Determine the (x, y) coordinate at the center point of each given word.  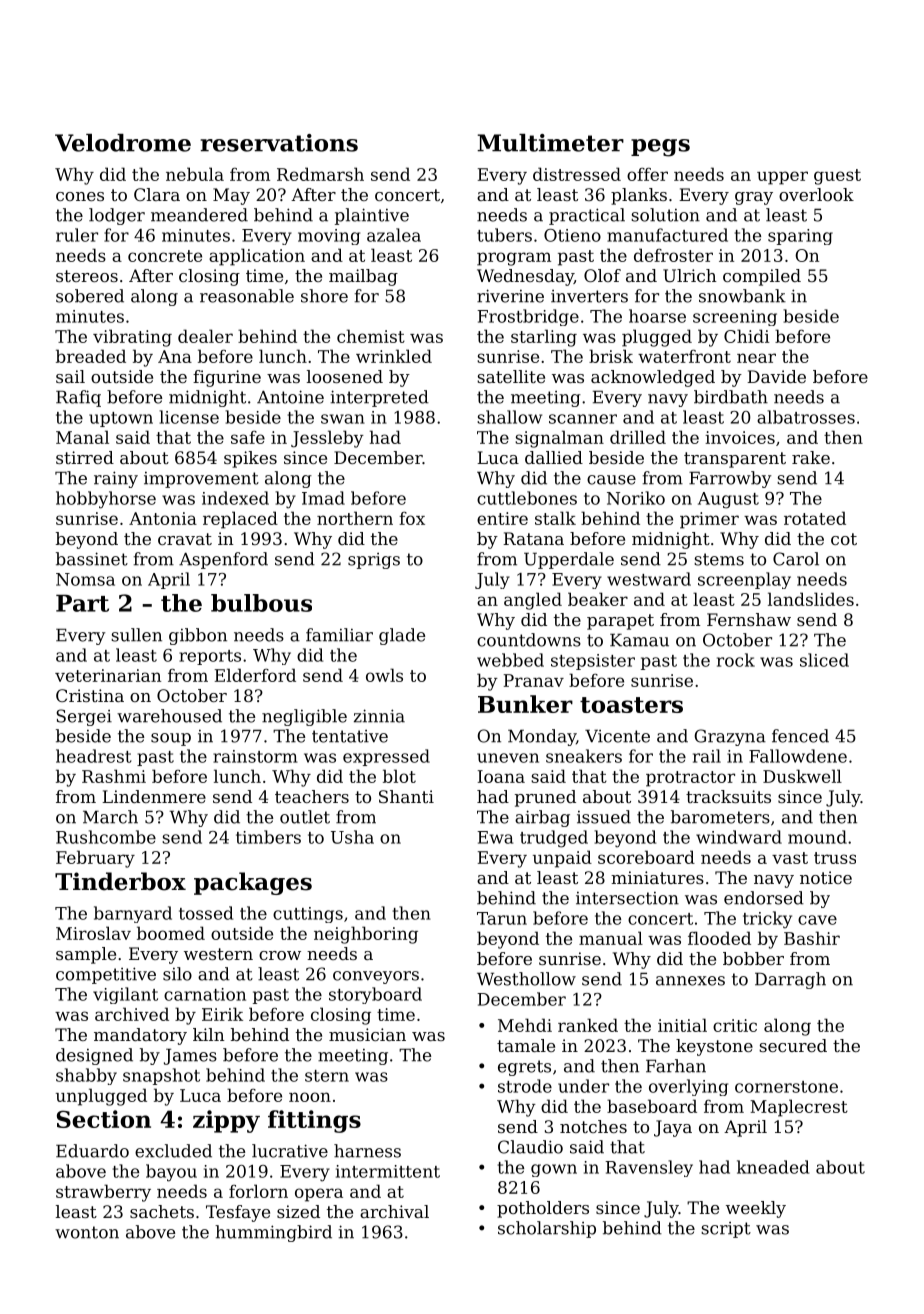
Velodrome (123, 143)
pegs (660, 148)
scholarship (547, 1229)
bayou (171, 1173)
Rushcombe (106, 837)
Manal (82, 437)
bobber (753, 958)
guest (837, 177)
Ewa (495, 837)
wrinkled (394, 356)
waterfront (684, 356)
